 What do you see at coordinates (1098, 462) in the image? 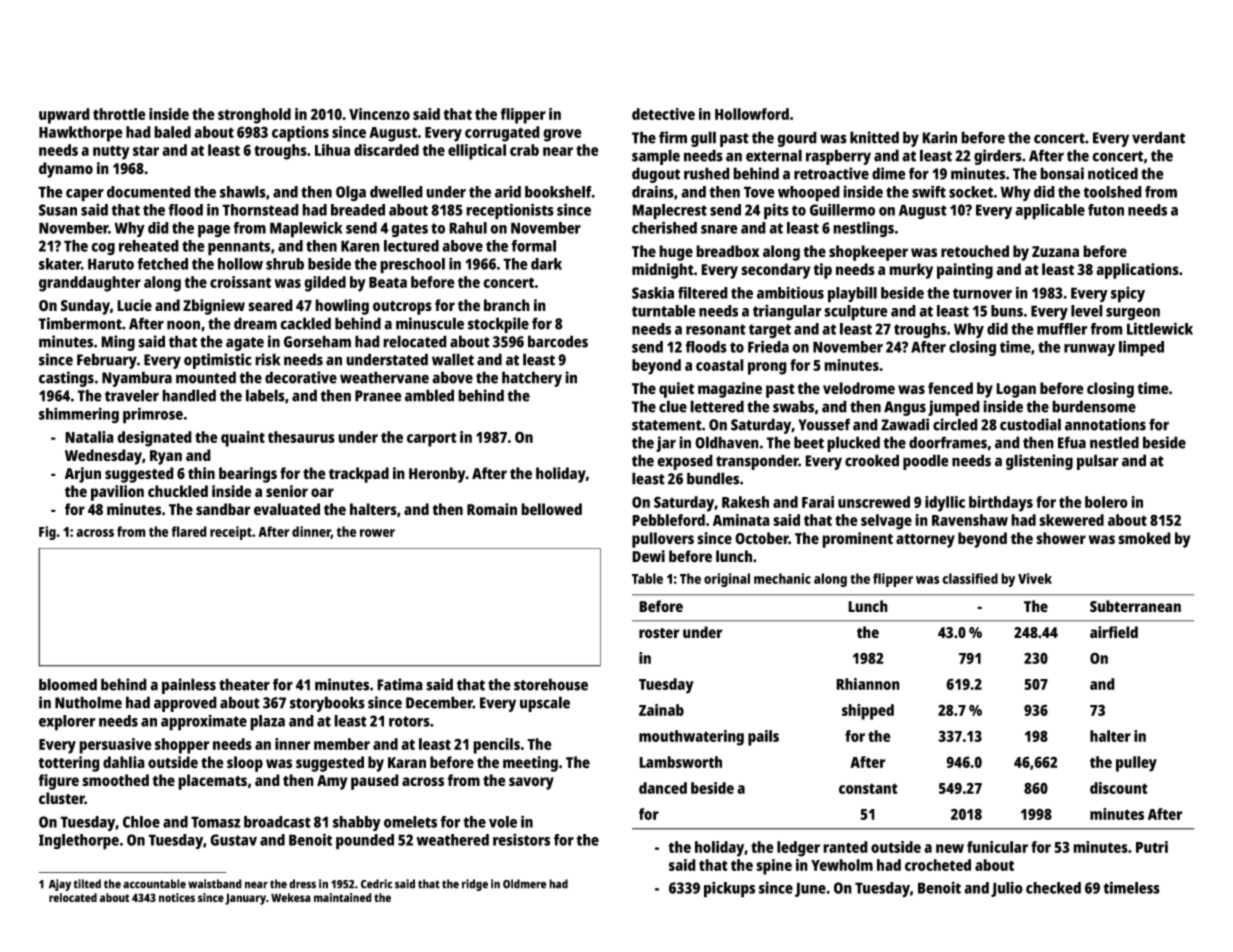
I see `pulsar` at bounding box center [1098, 462].
